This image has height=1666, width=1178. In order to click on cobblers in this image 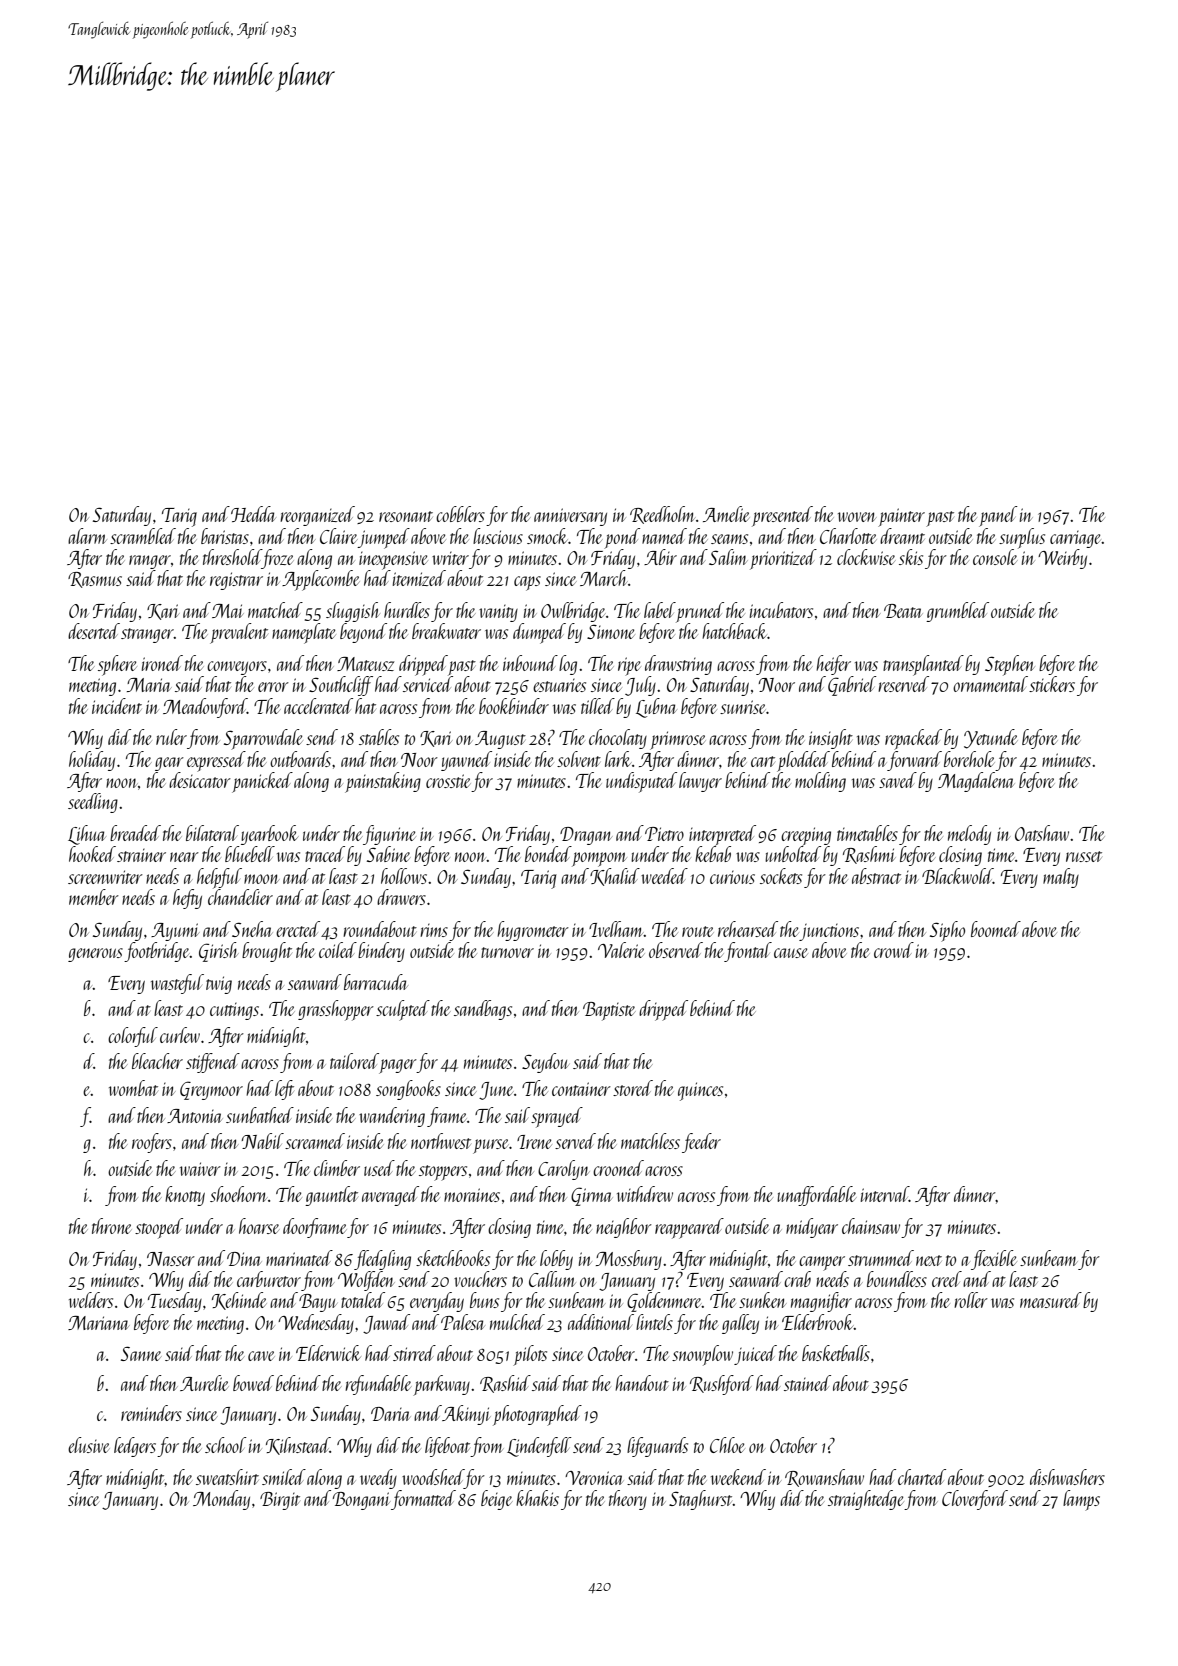, I will do `click(460, 514)`.
